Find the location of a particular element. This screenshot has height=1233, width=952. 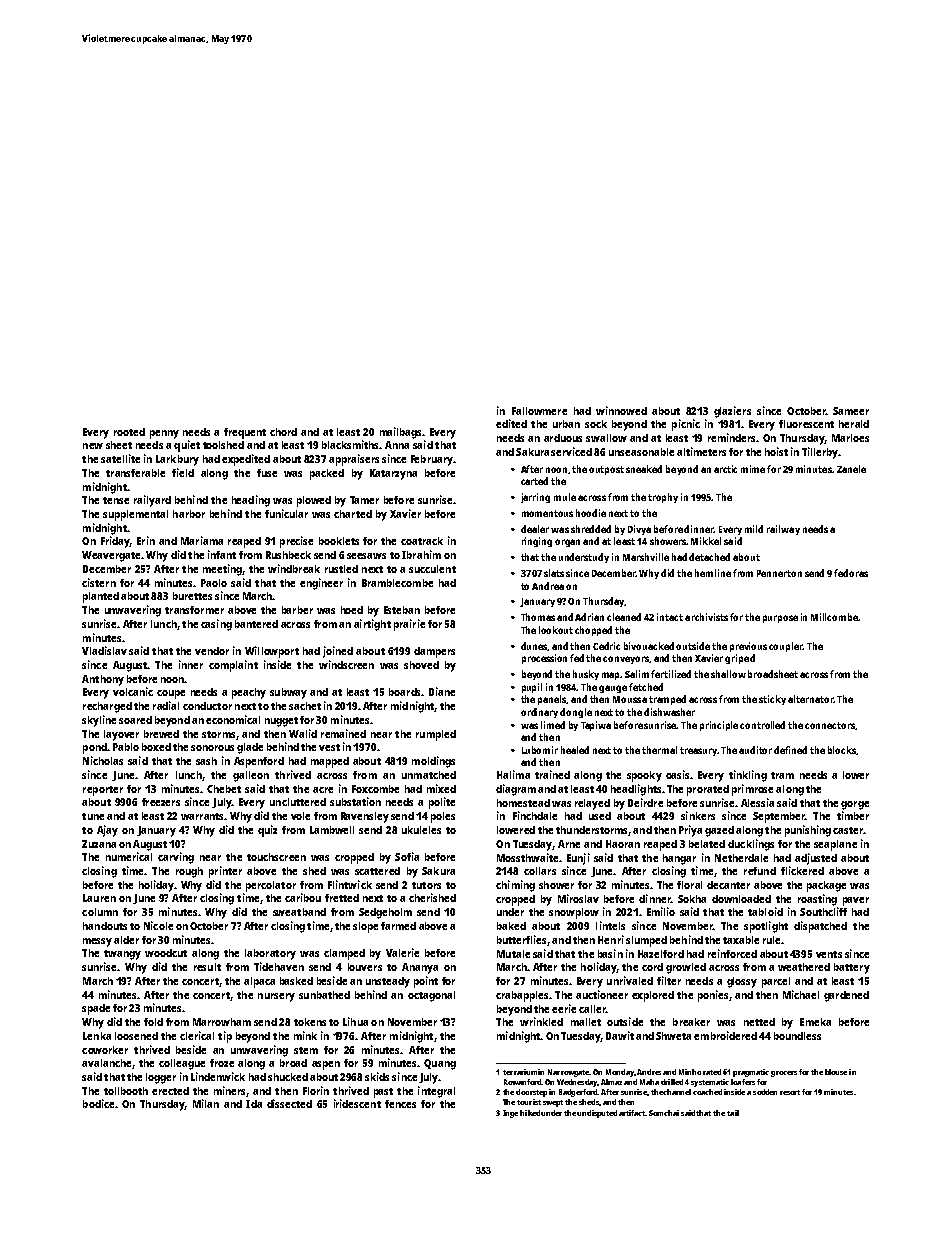

poles is located at coordinates (443, 817).
